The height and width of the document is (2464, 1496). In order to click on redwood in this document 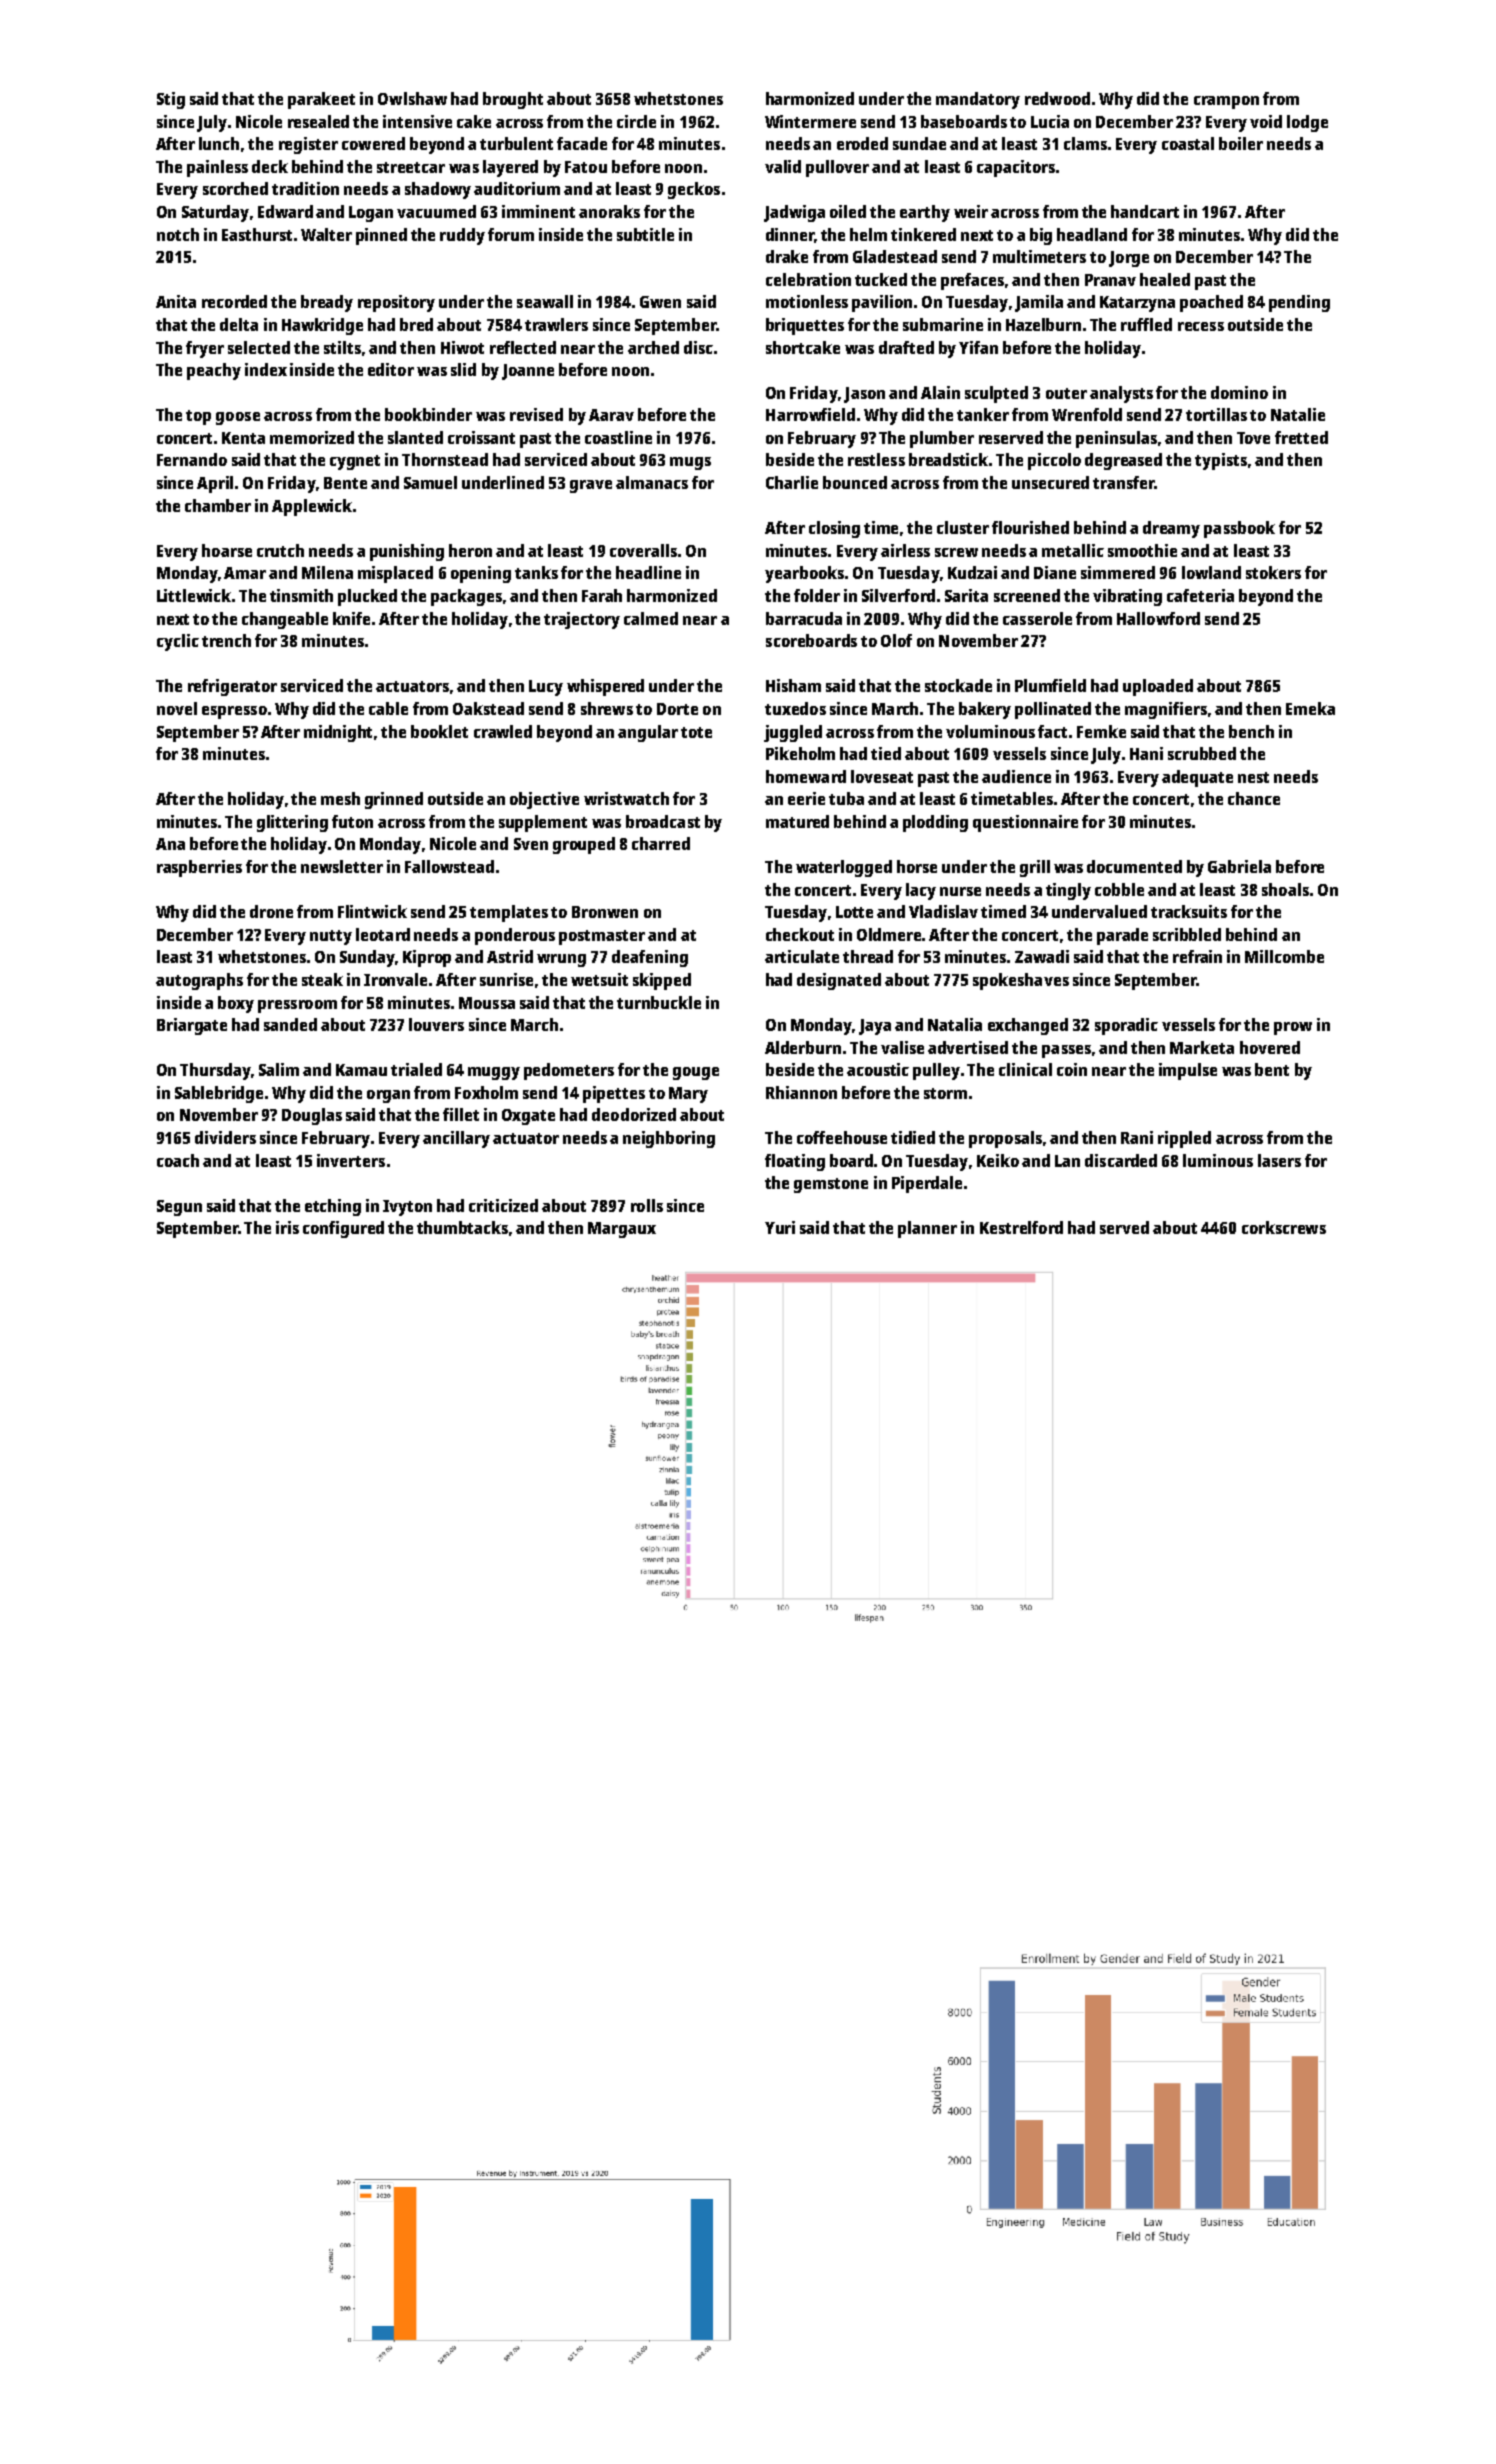, I will do `click(1057, 98)`.
